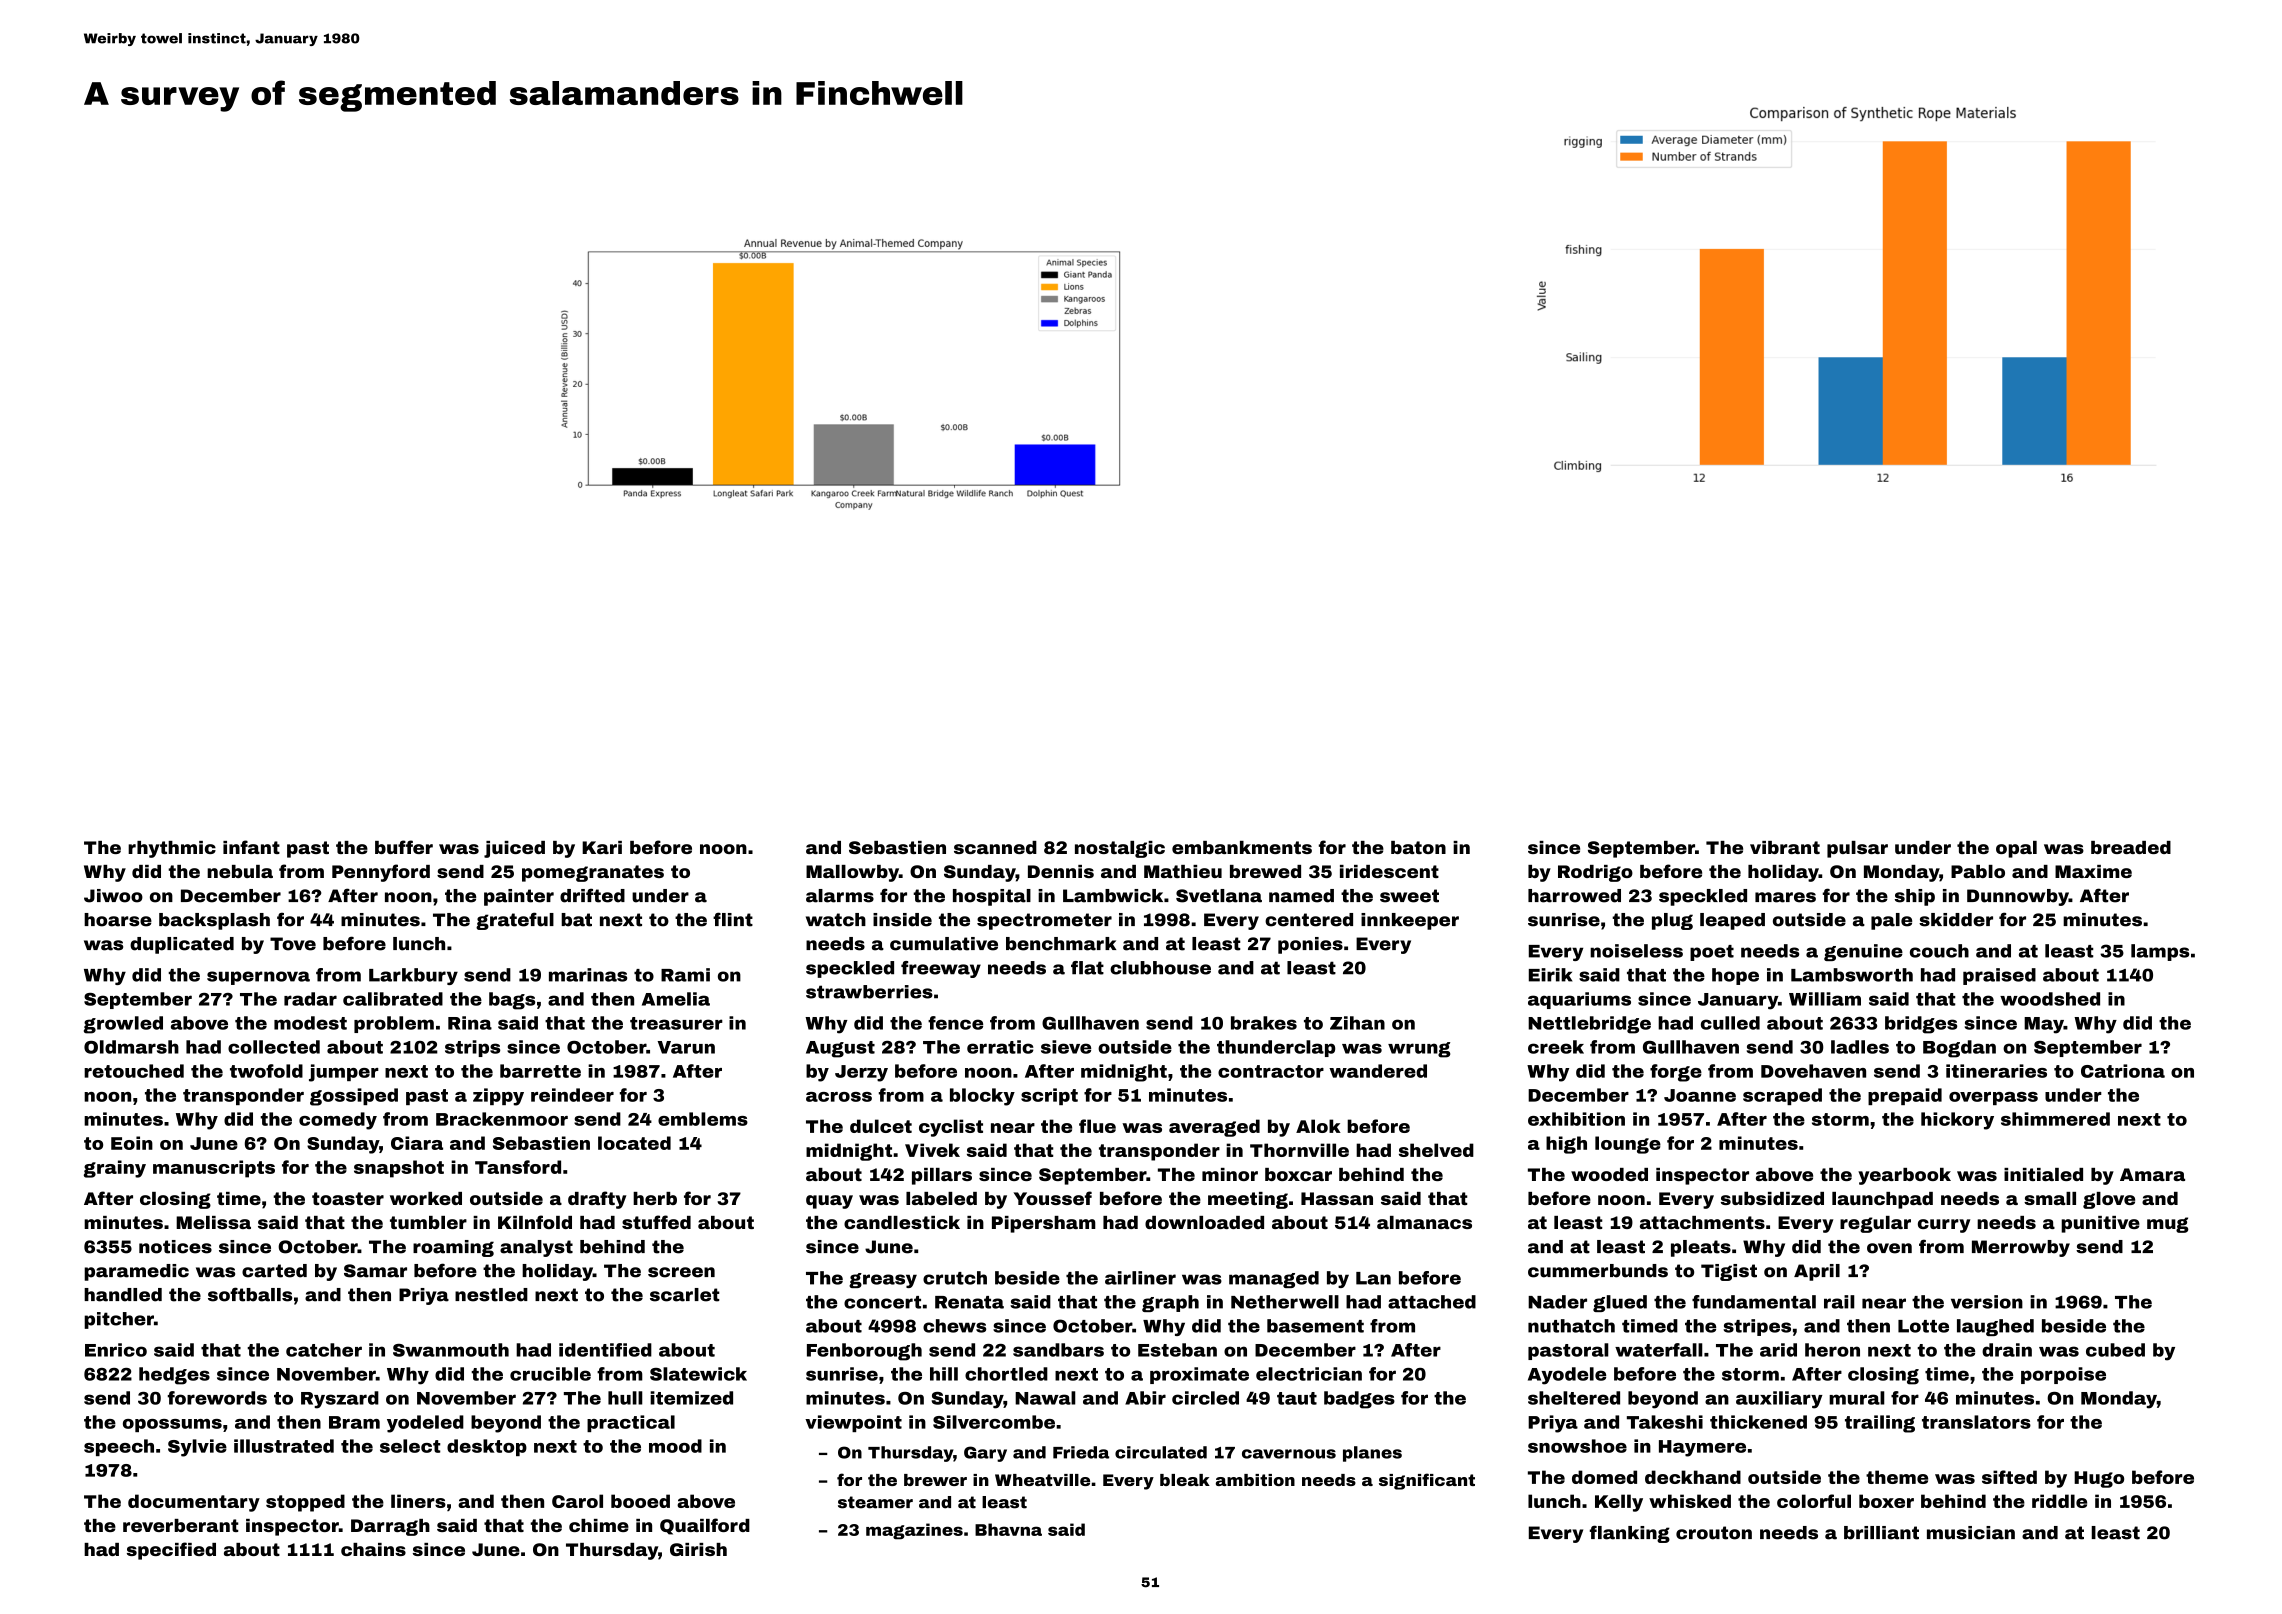 Image resolution: width=2282 pixels, height=1614 pixels. What do you see at coordinates (1636, 951) in the page?
I see `noiseless` at bounding box center [1636, 951].
